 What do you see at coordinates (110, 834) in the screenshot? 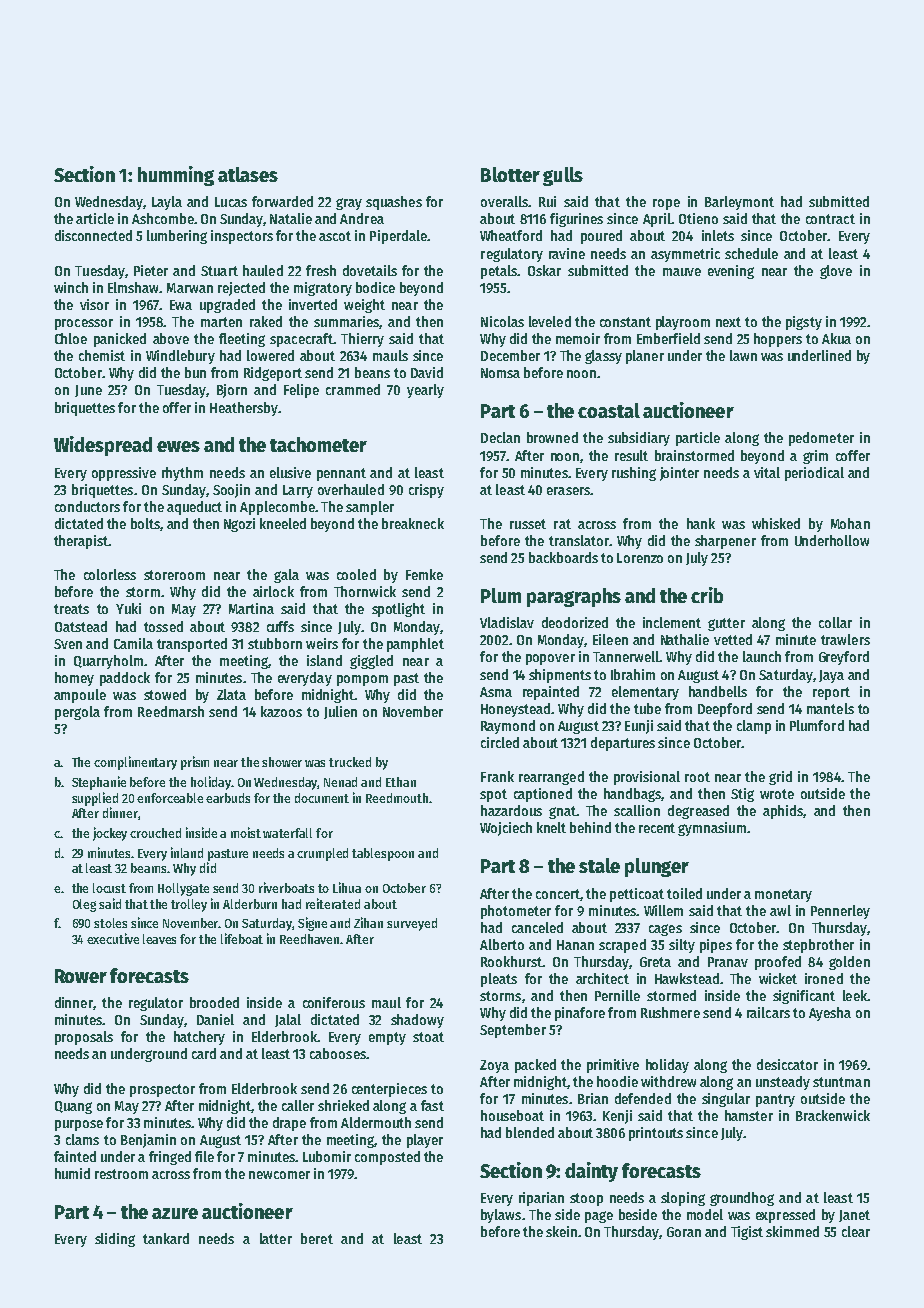
I see `jockey` at bounding box center [110, 834].
